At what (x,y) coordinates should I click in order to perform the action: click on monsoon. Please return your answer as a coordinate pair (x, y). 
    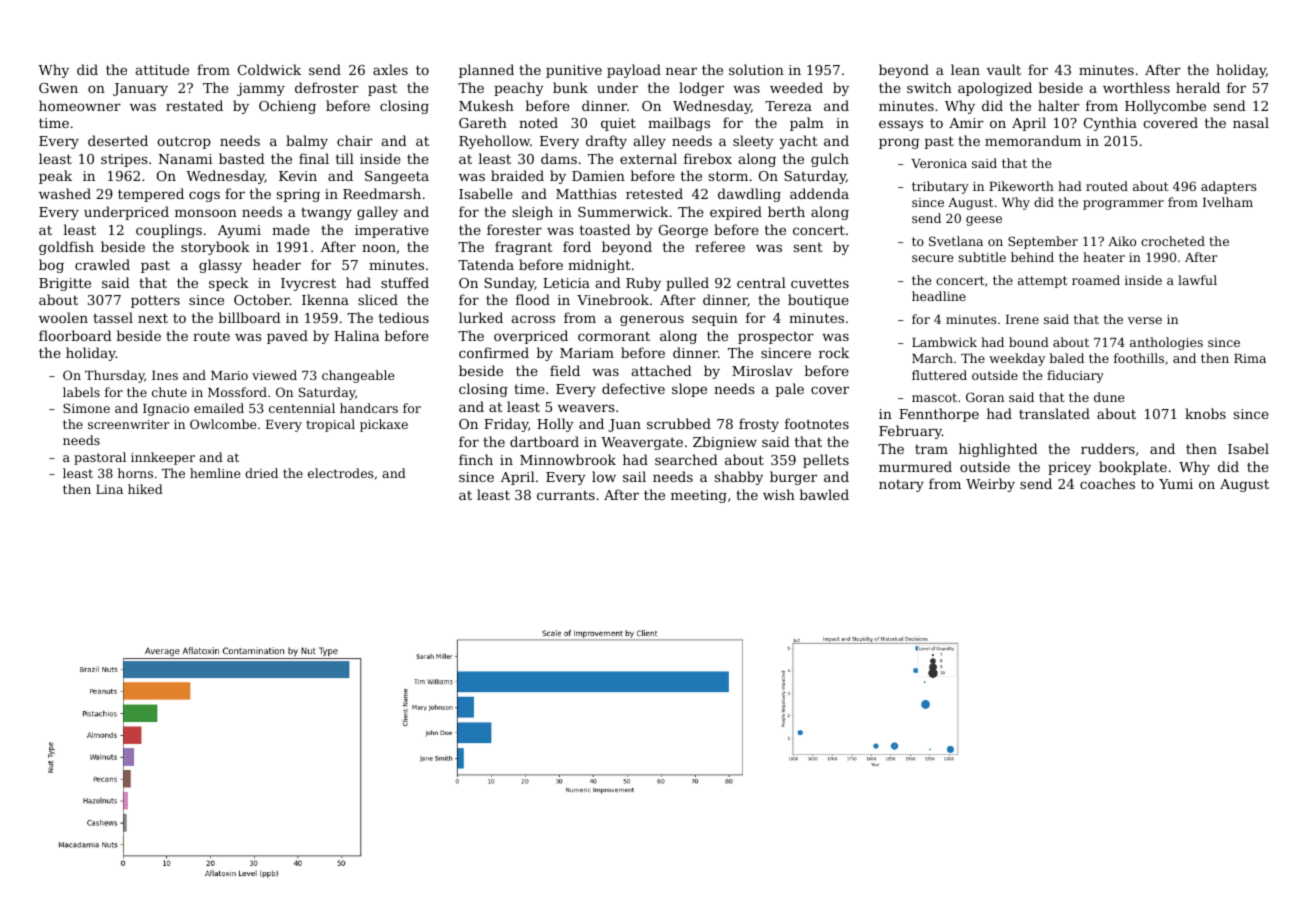
    Looking at the image, I should click on (206, 213).
